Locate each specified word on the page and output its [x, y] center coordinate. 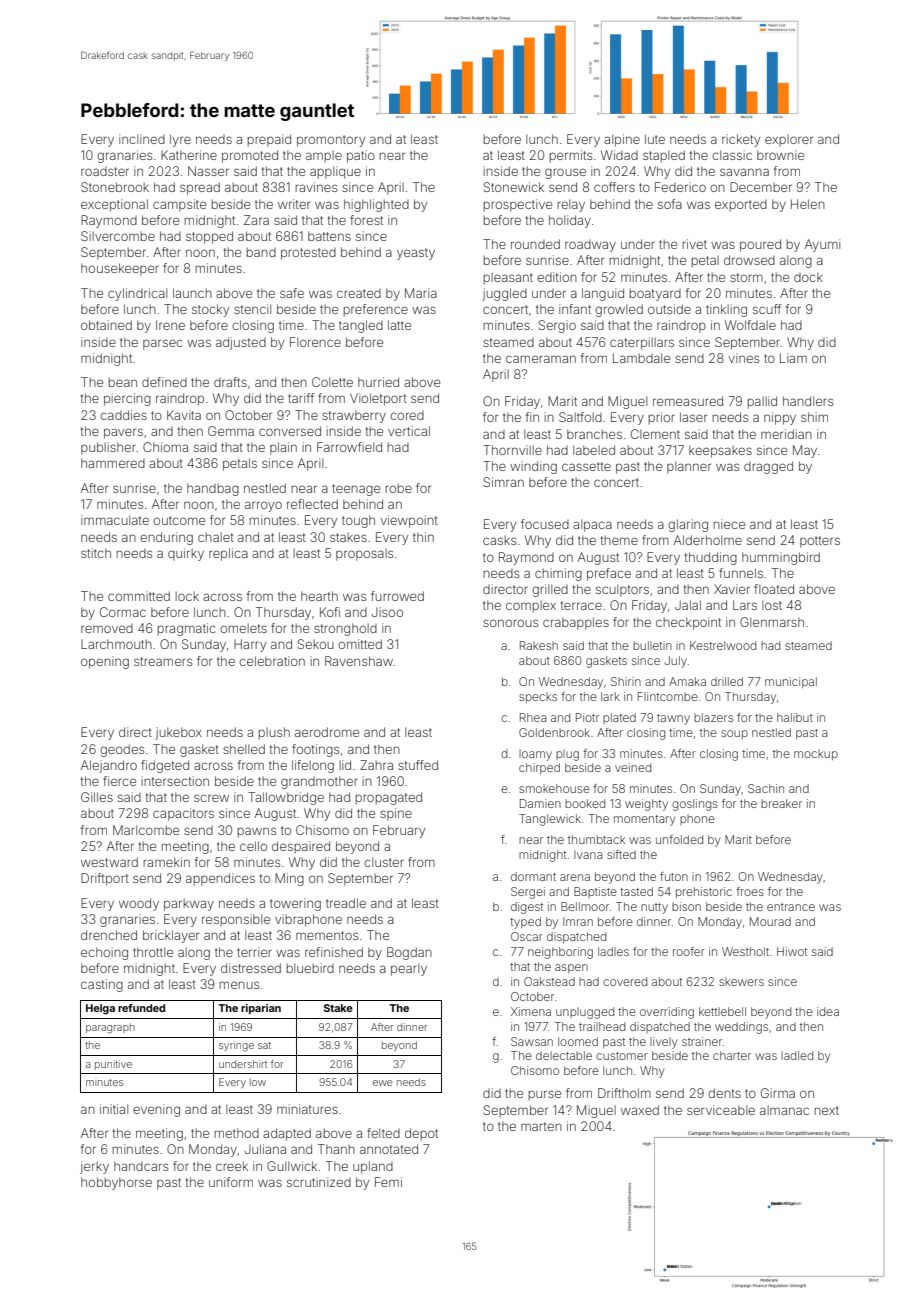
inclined [142, 139]
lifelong [313, 766]
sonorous [510, 623]
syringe [236, 1046]
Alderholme [708, 540]
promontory [331, 141]
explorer [789, 140]
